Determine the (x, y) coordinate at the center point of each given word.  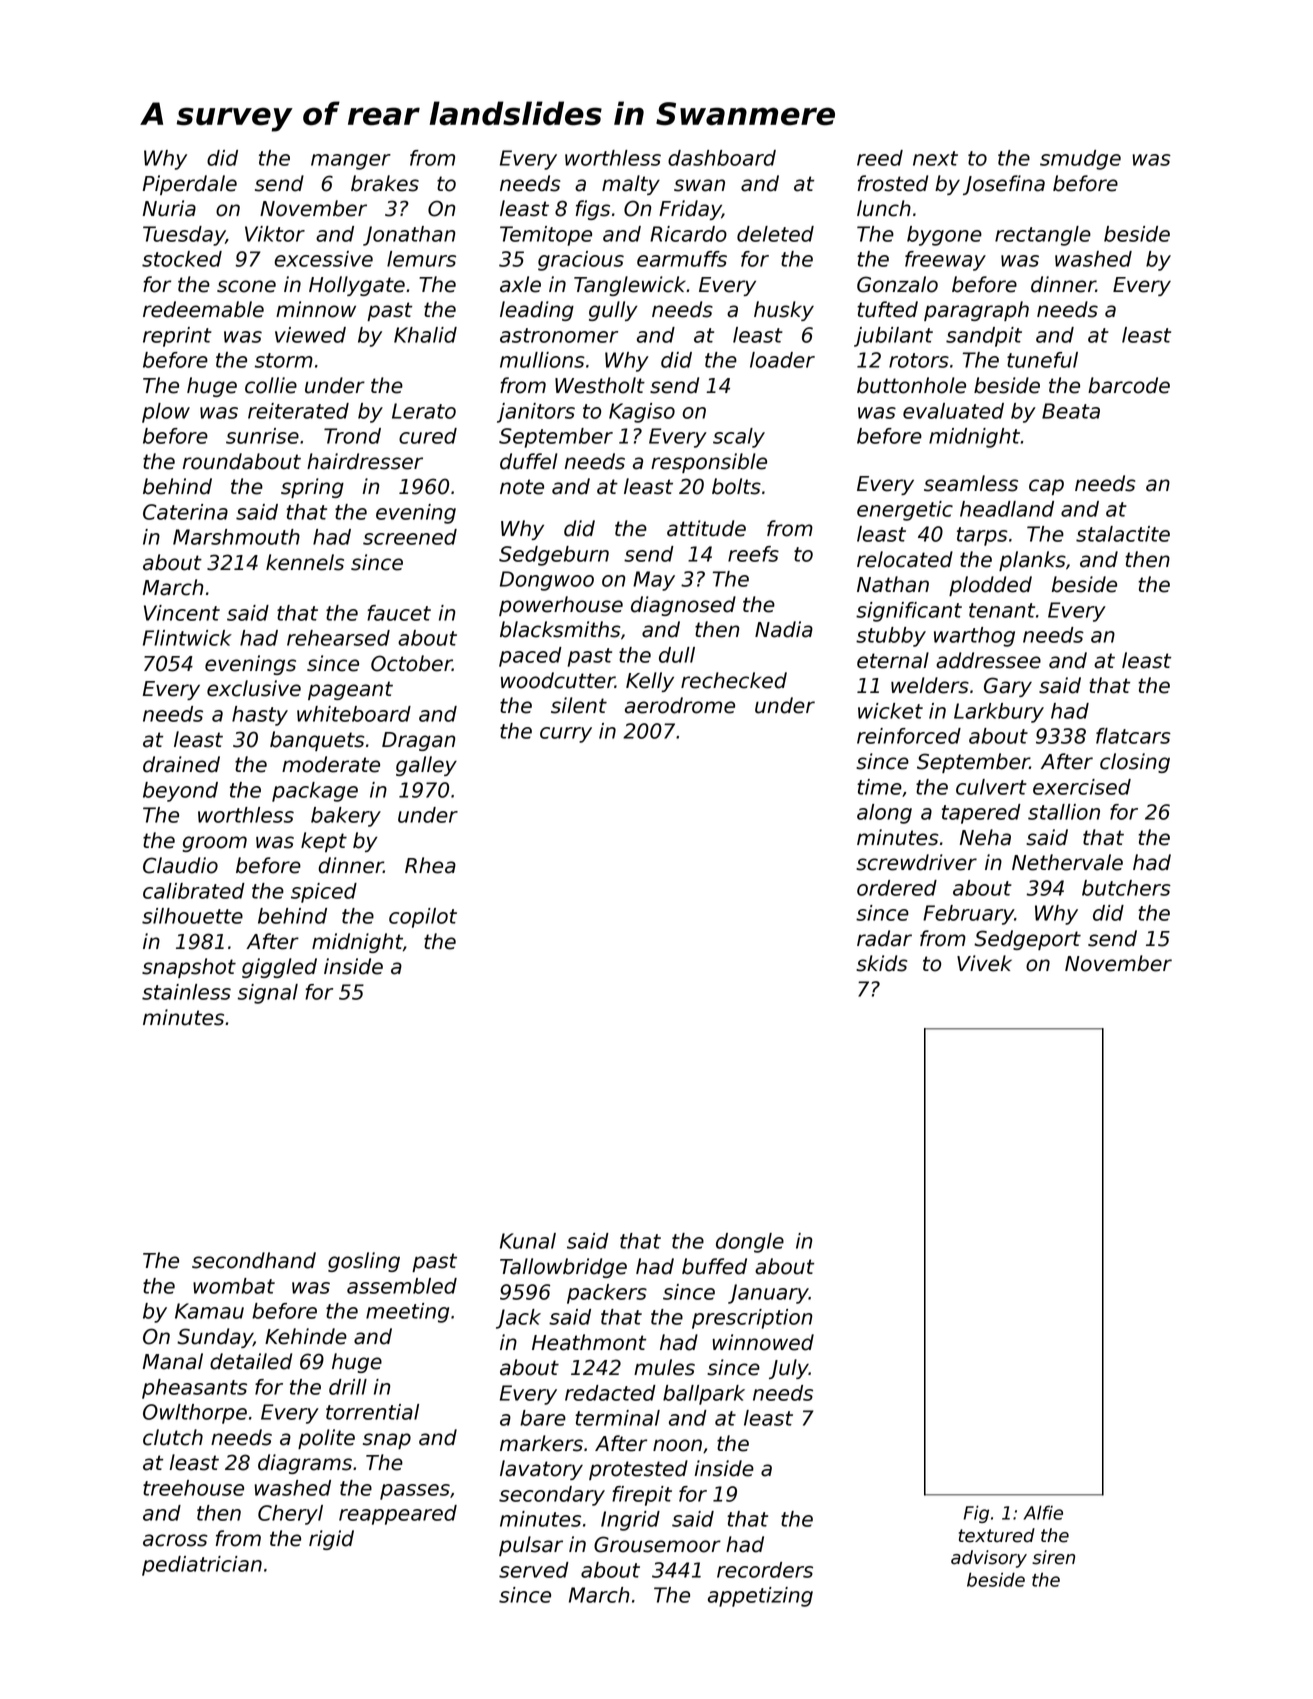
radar (884, 938)
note (522, 487)
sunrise (262, 436)
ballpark (704, 1395)
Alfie (1043, 1512)
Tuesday (184, 236)
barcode (1129, 385)
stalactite (1123, 534)
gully (613, 311)
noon (677, 1445)
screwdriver (916, 862)
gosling (364, 1262)
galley (426, 766)
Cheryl (290, 1515)
